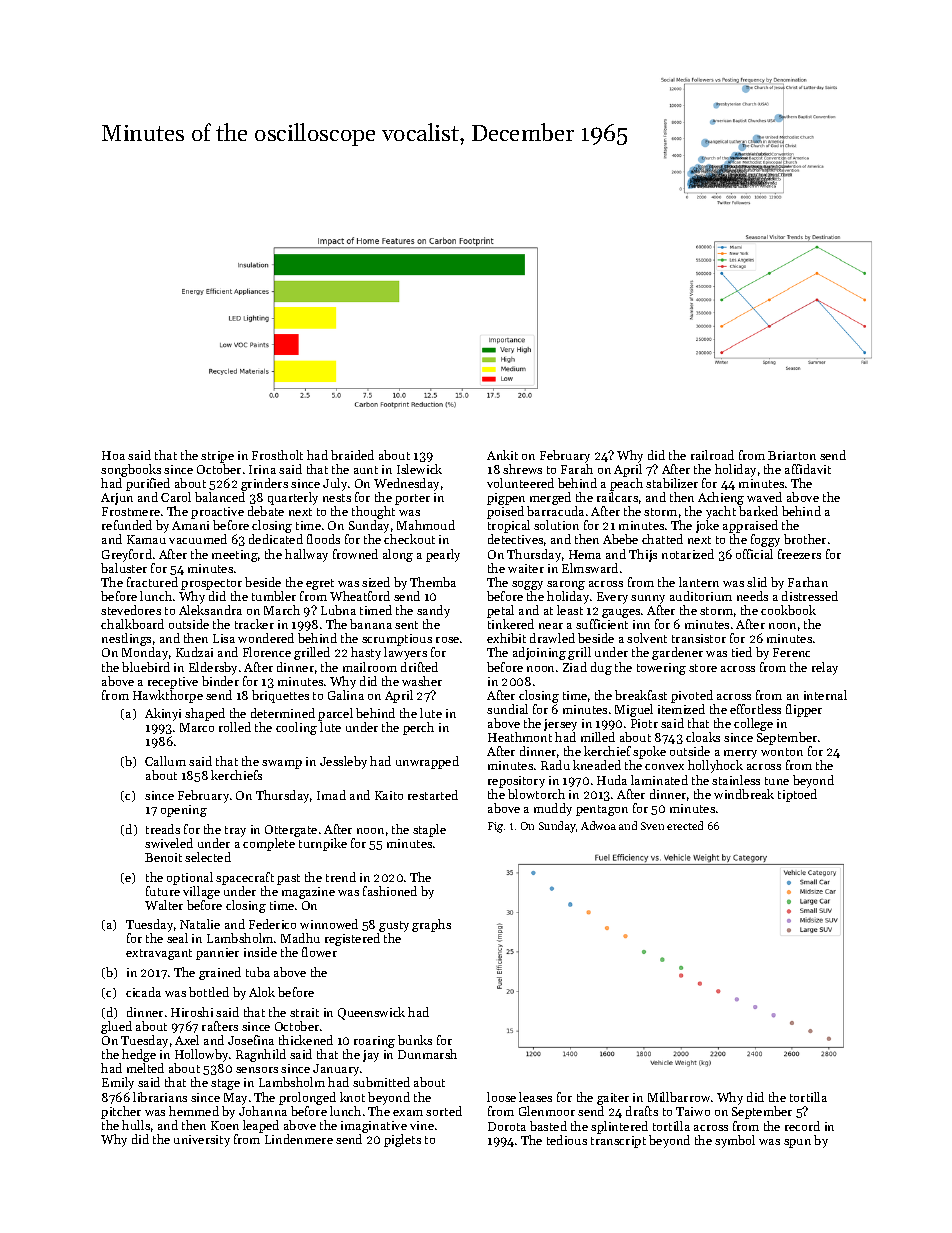  I want to click on Briarton, so click(792, 455).
